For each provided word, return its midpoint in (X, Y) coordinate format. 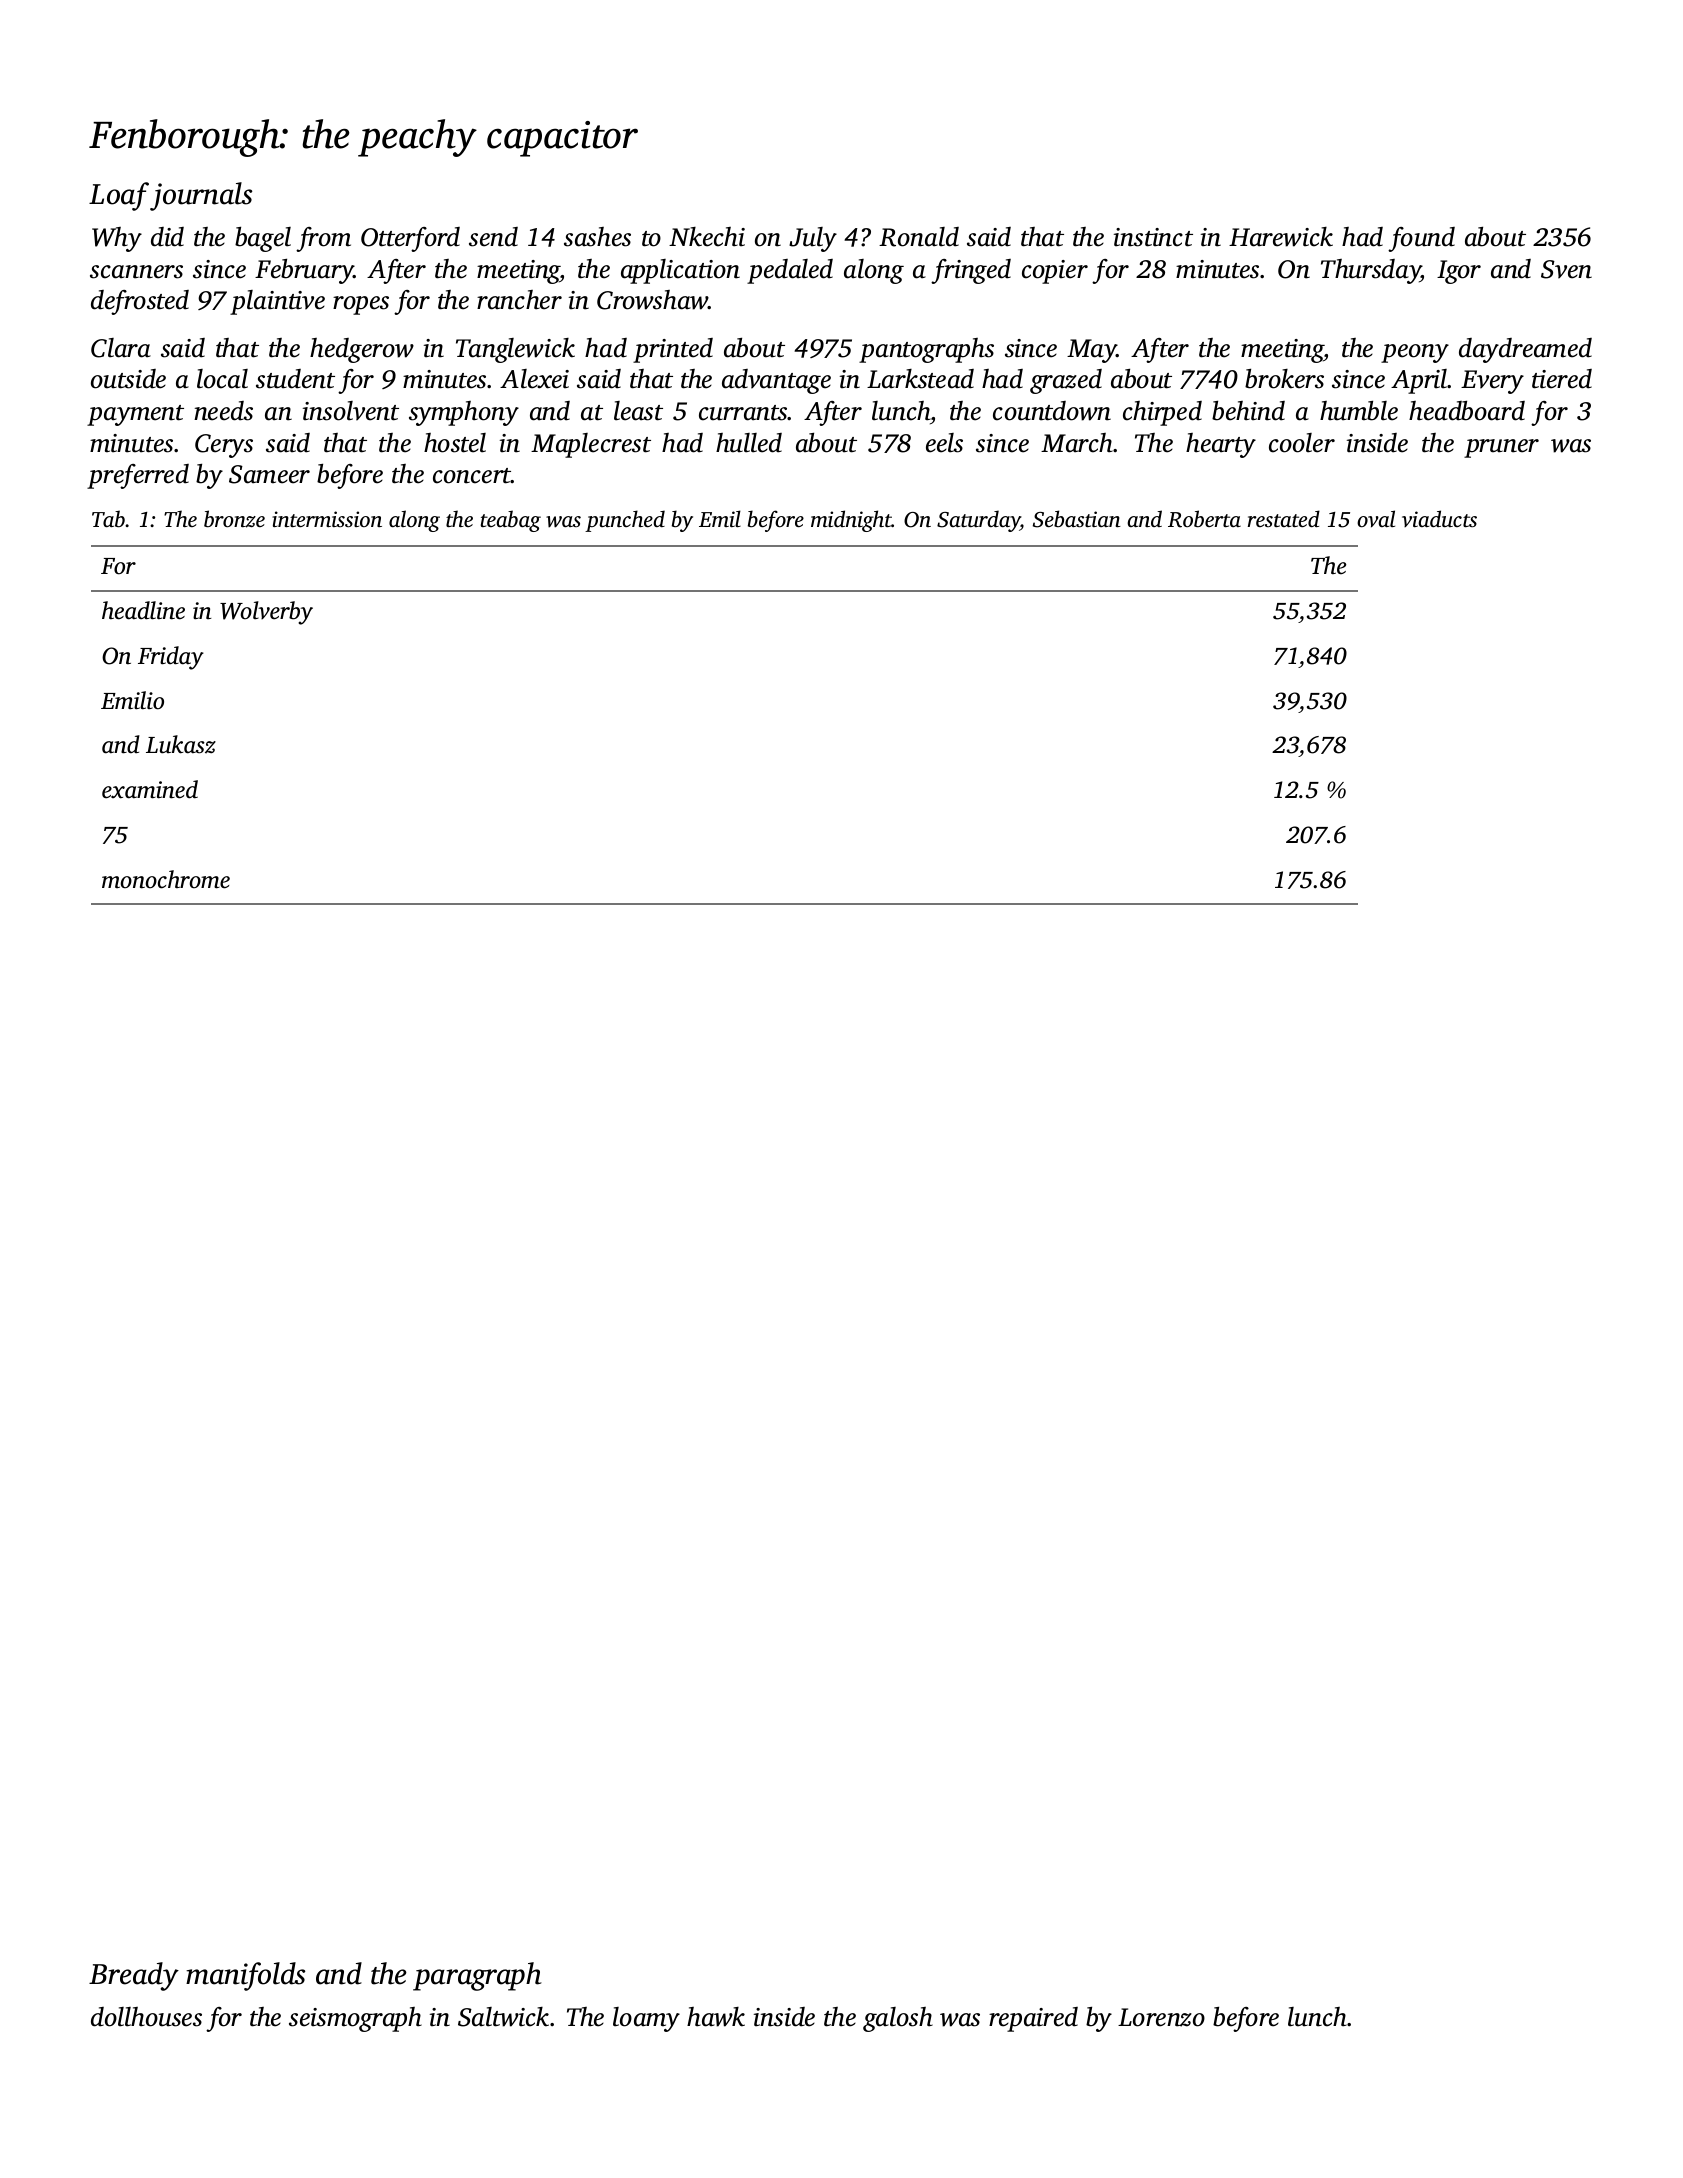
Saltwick (503, 2017)
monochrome (166, 879)
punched (625, 521)
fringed (971, 271)
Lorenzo (1161, 2017)
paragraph (477, 1976)
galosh (898, 2019)
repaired (1033, 2019)
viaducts (1439, 518)
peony (1415, 353)
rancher (519, 300)
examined (150, 789)
